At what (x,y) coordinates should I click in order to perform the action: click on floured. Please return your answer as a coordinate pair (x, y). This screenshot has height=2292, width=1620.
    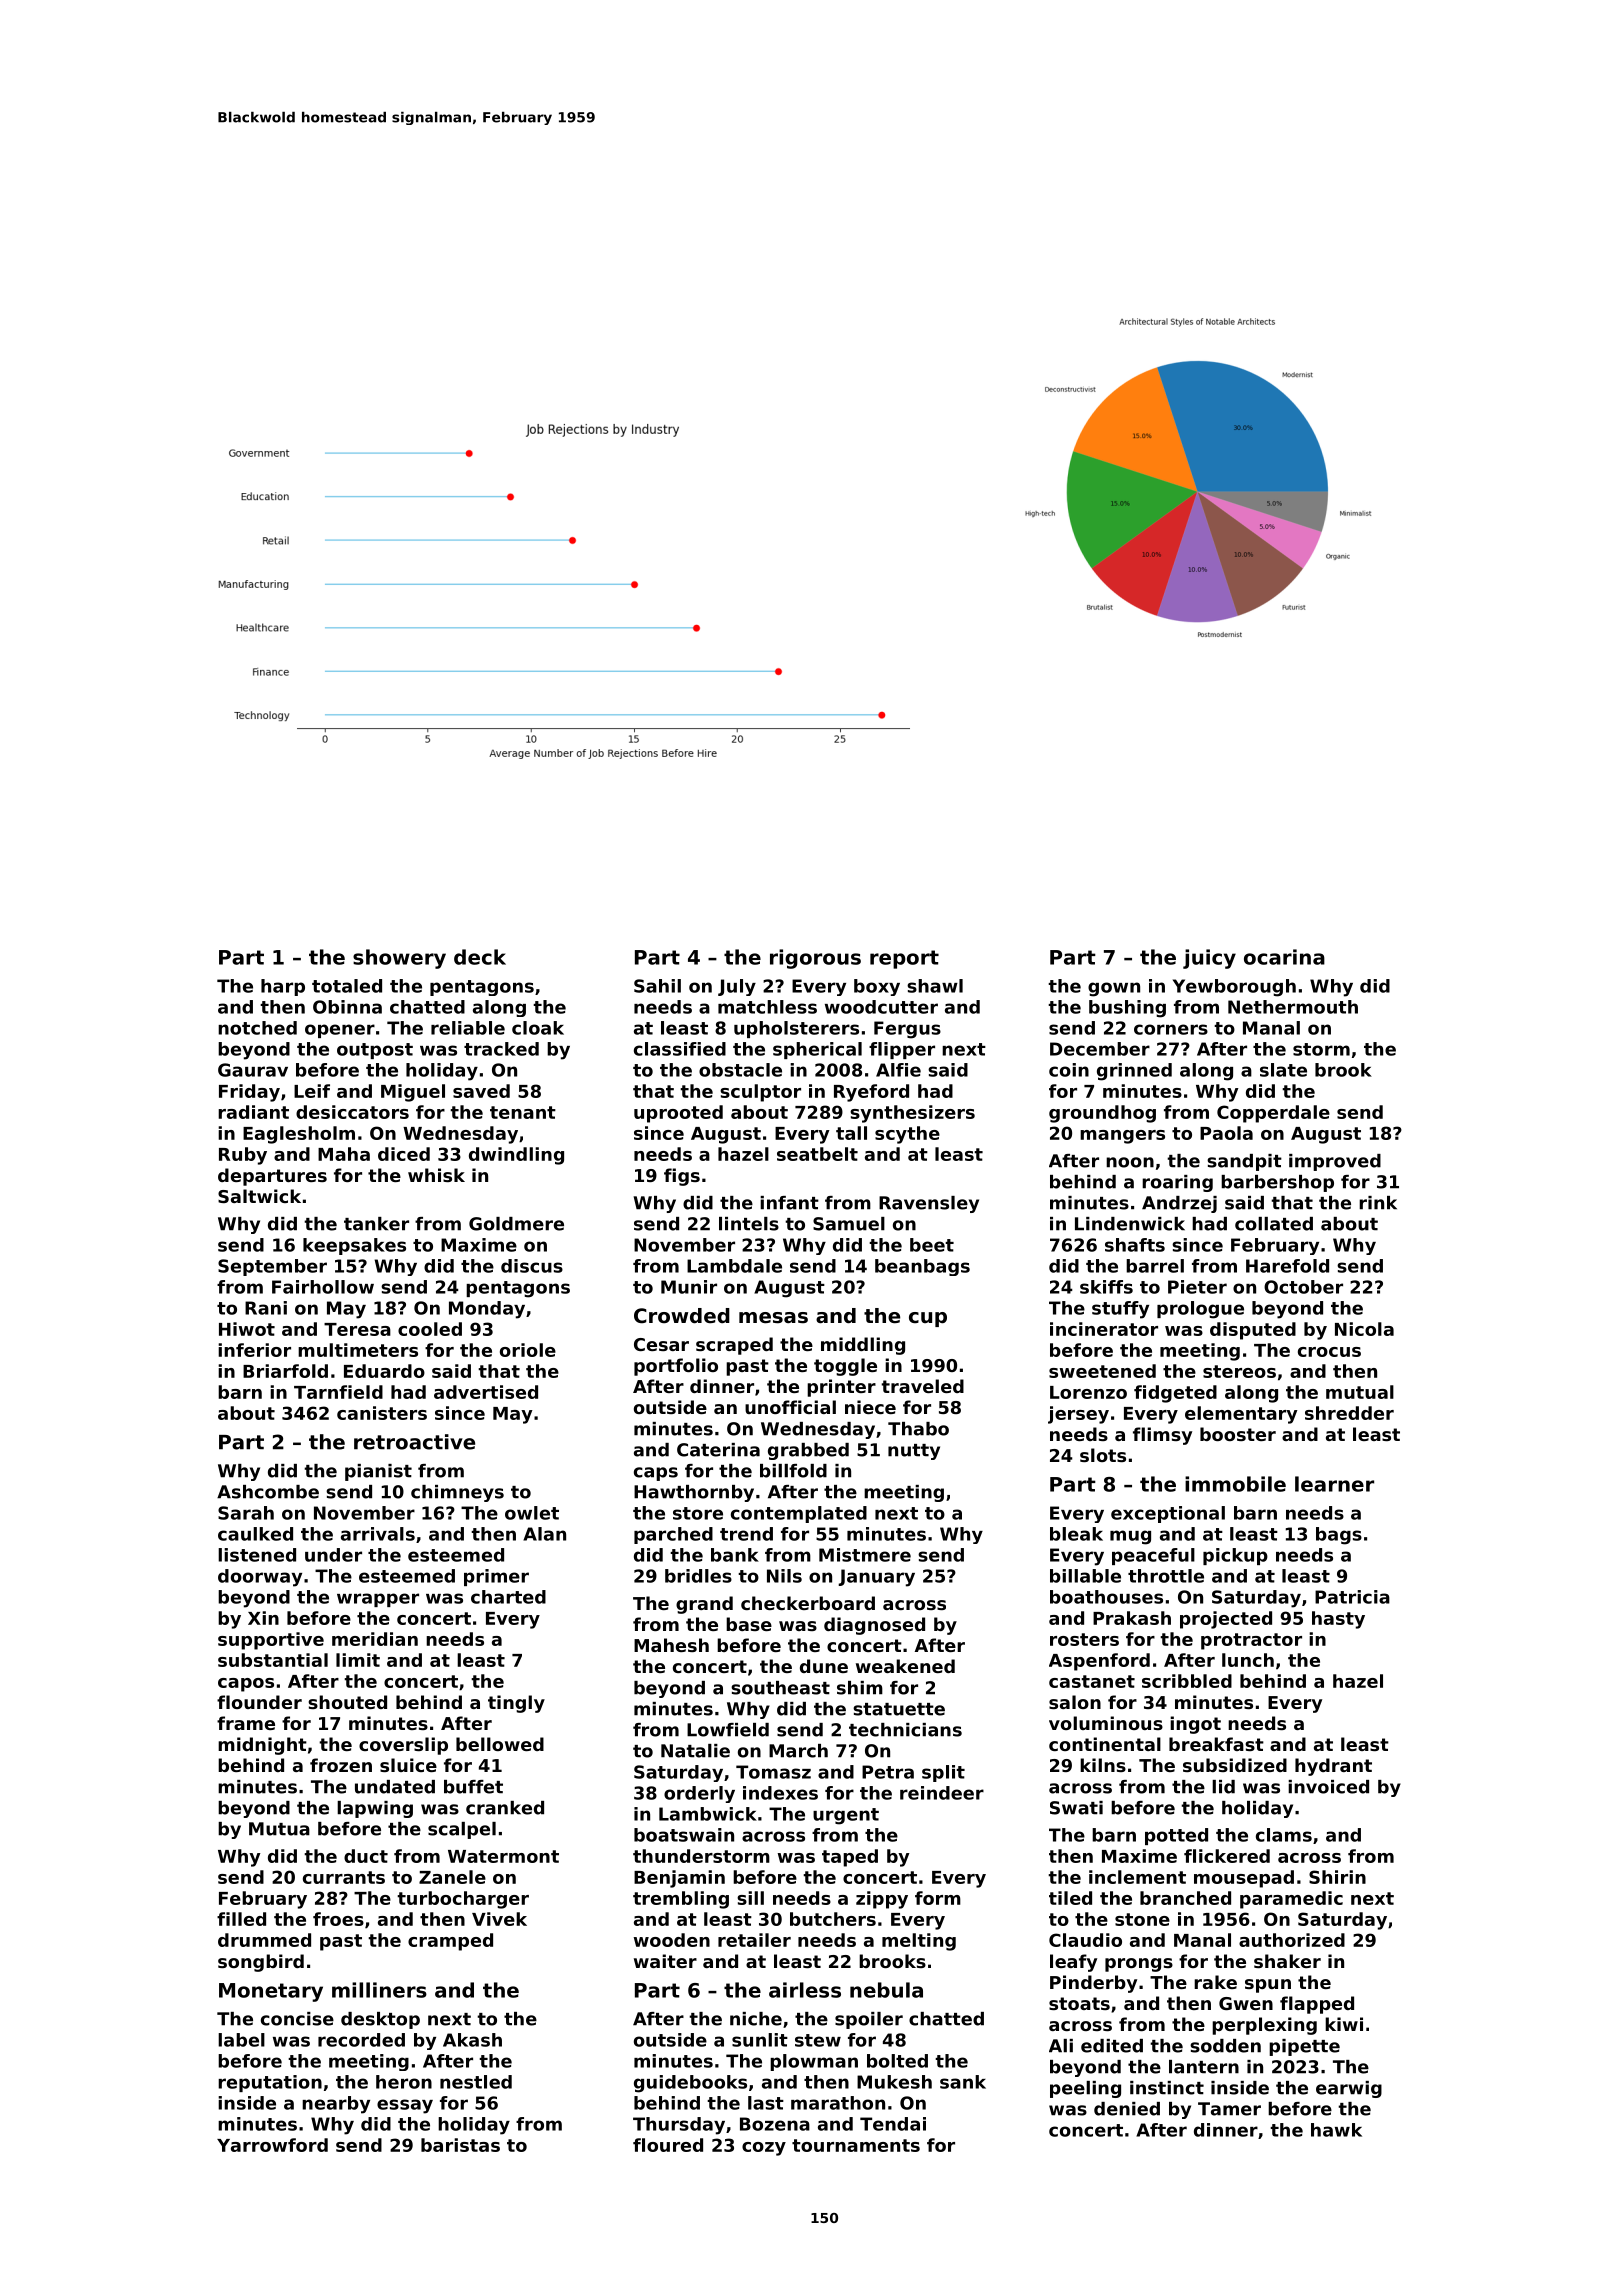
    Looking at the image, I should click on (668, 2145).
